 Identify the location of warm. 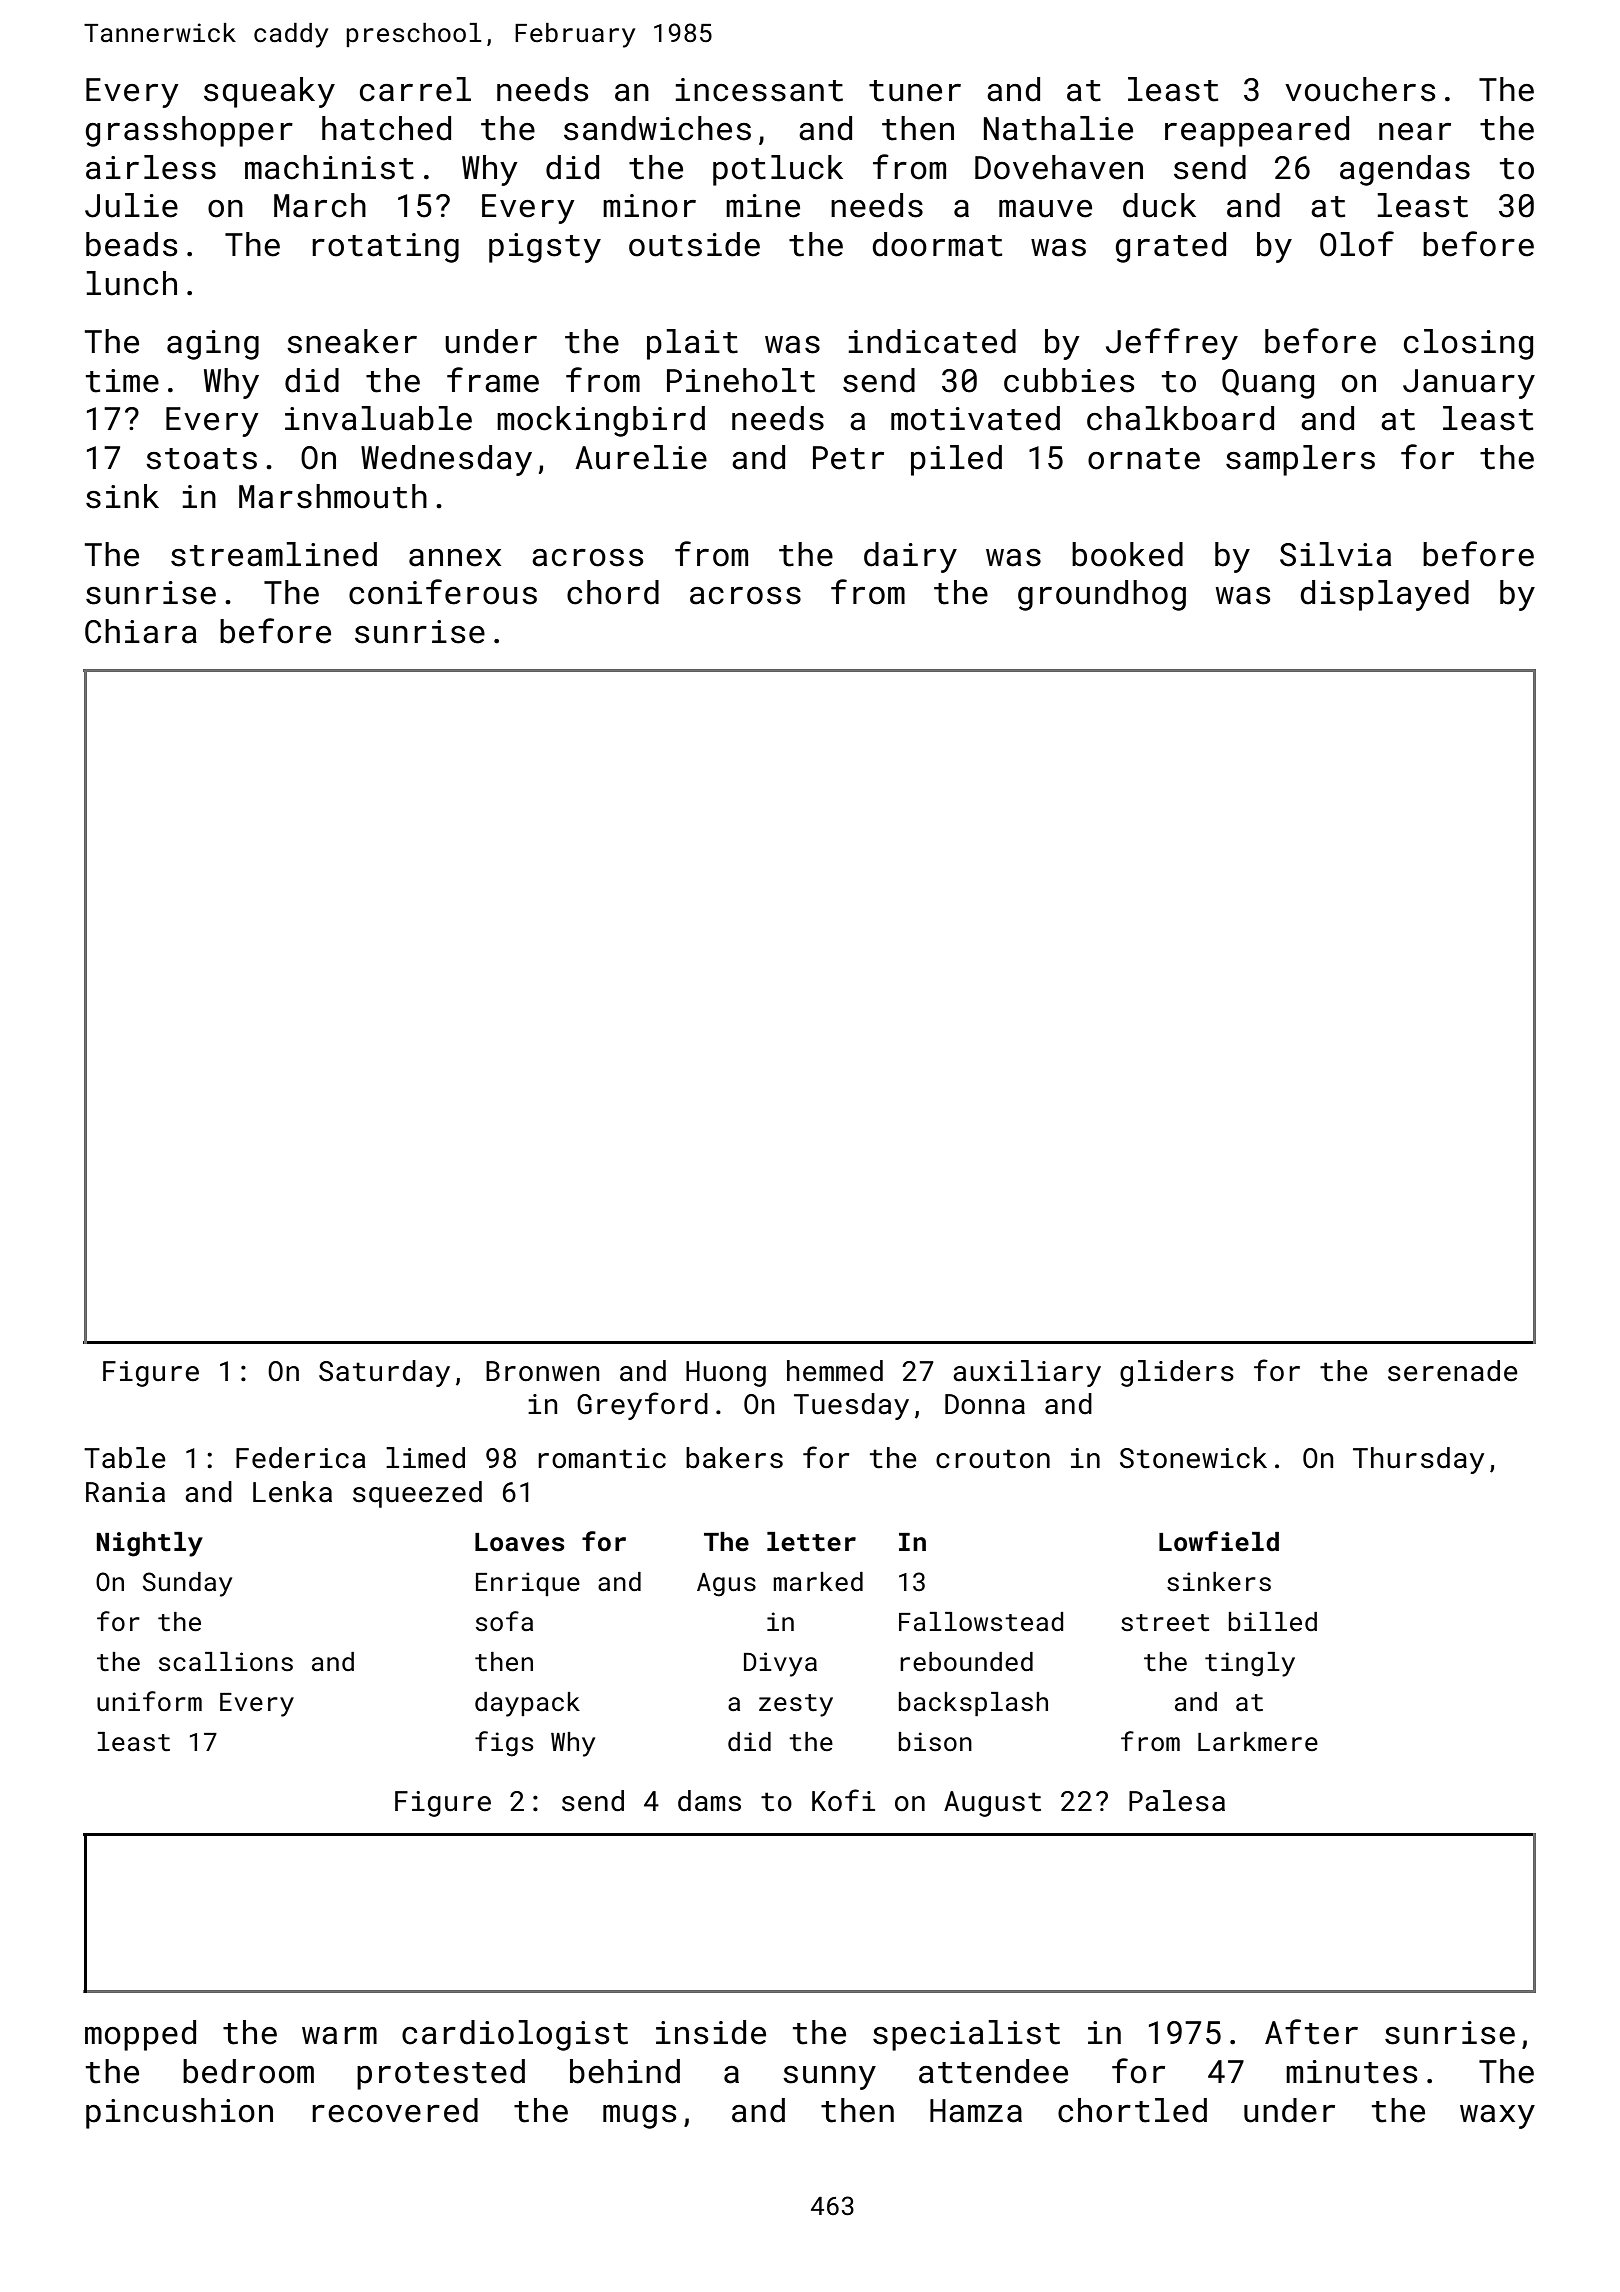
(339, 2036).
